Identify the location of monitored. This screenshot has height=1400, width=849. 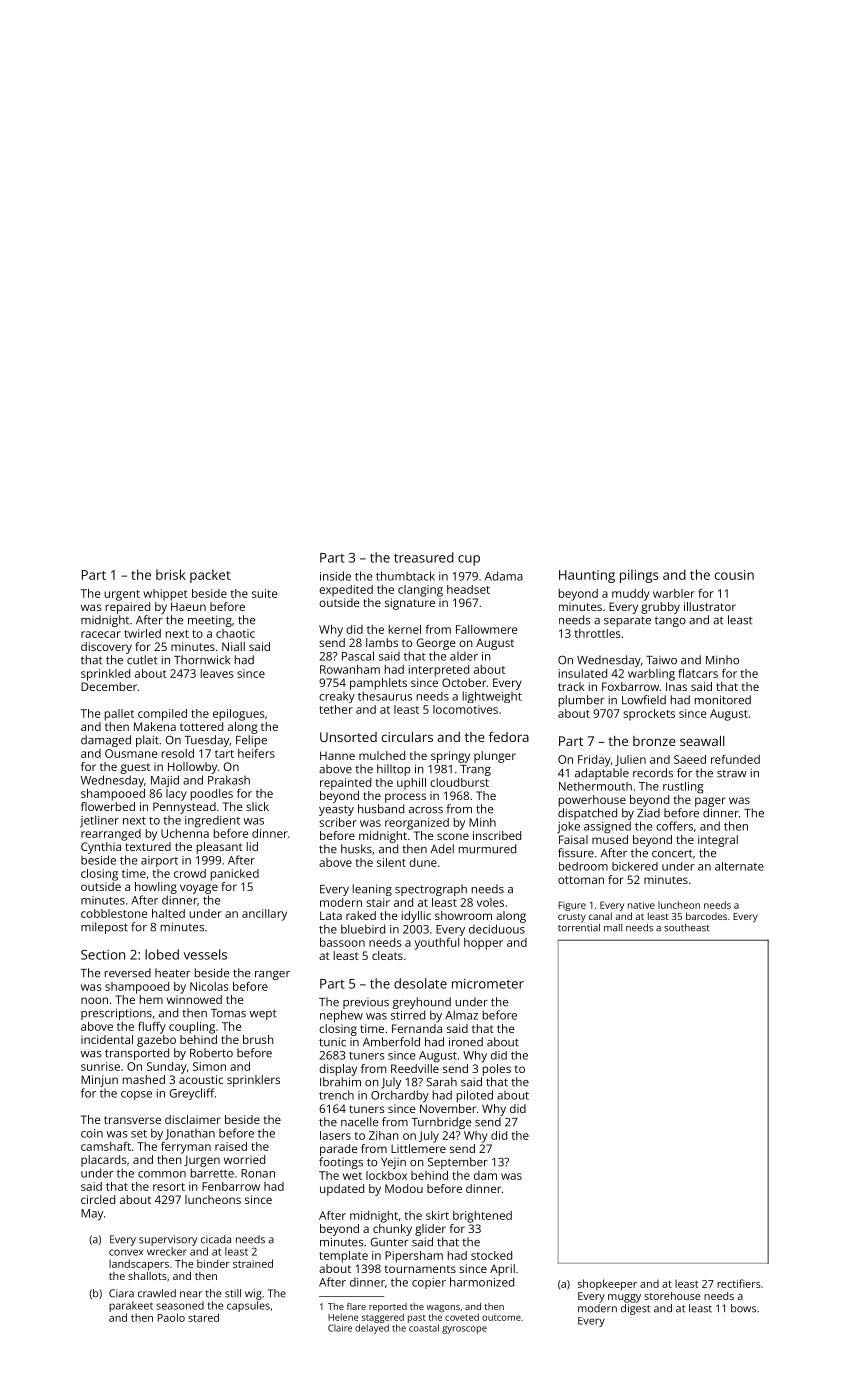
(723, 700).
